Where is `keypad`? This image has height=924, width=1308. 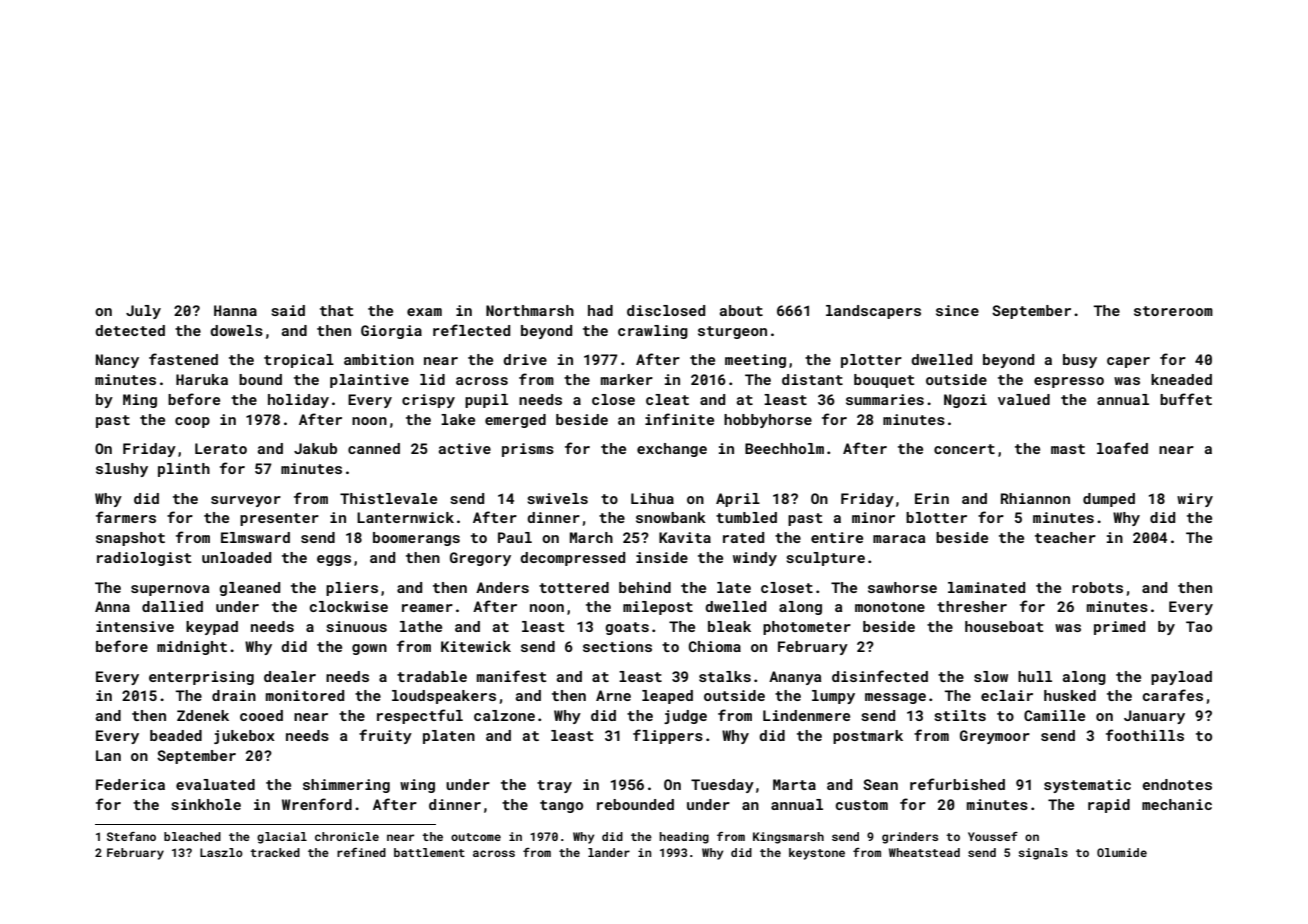 keypad is located at coordinates (212, 628).
